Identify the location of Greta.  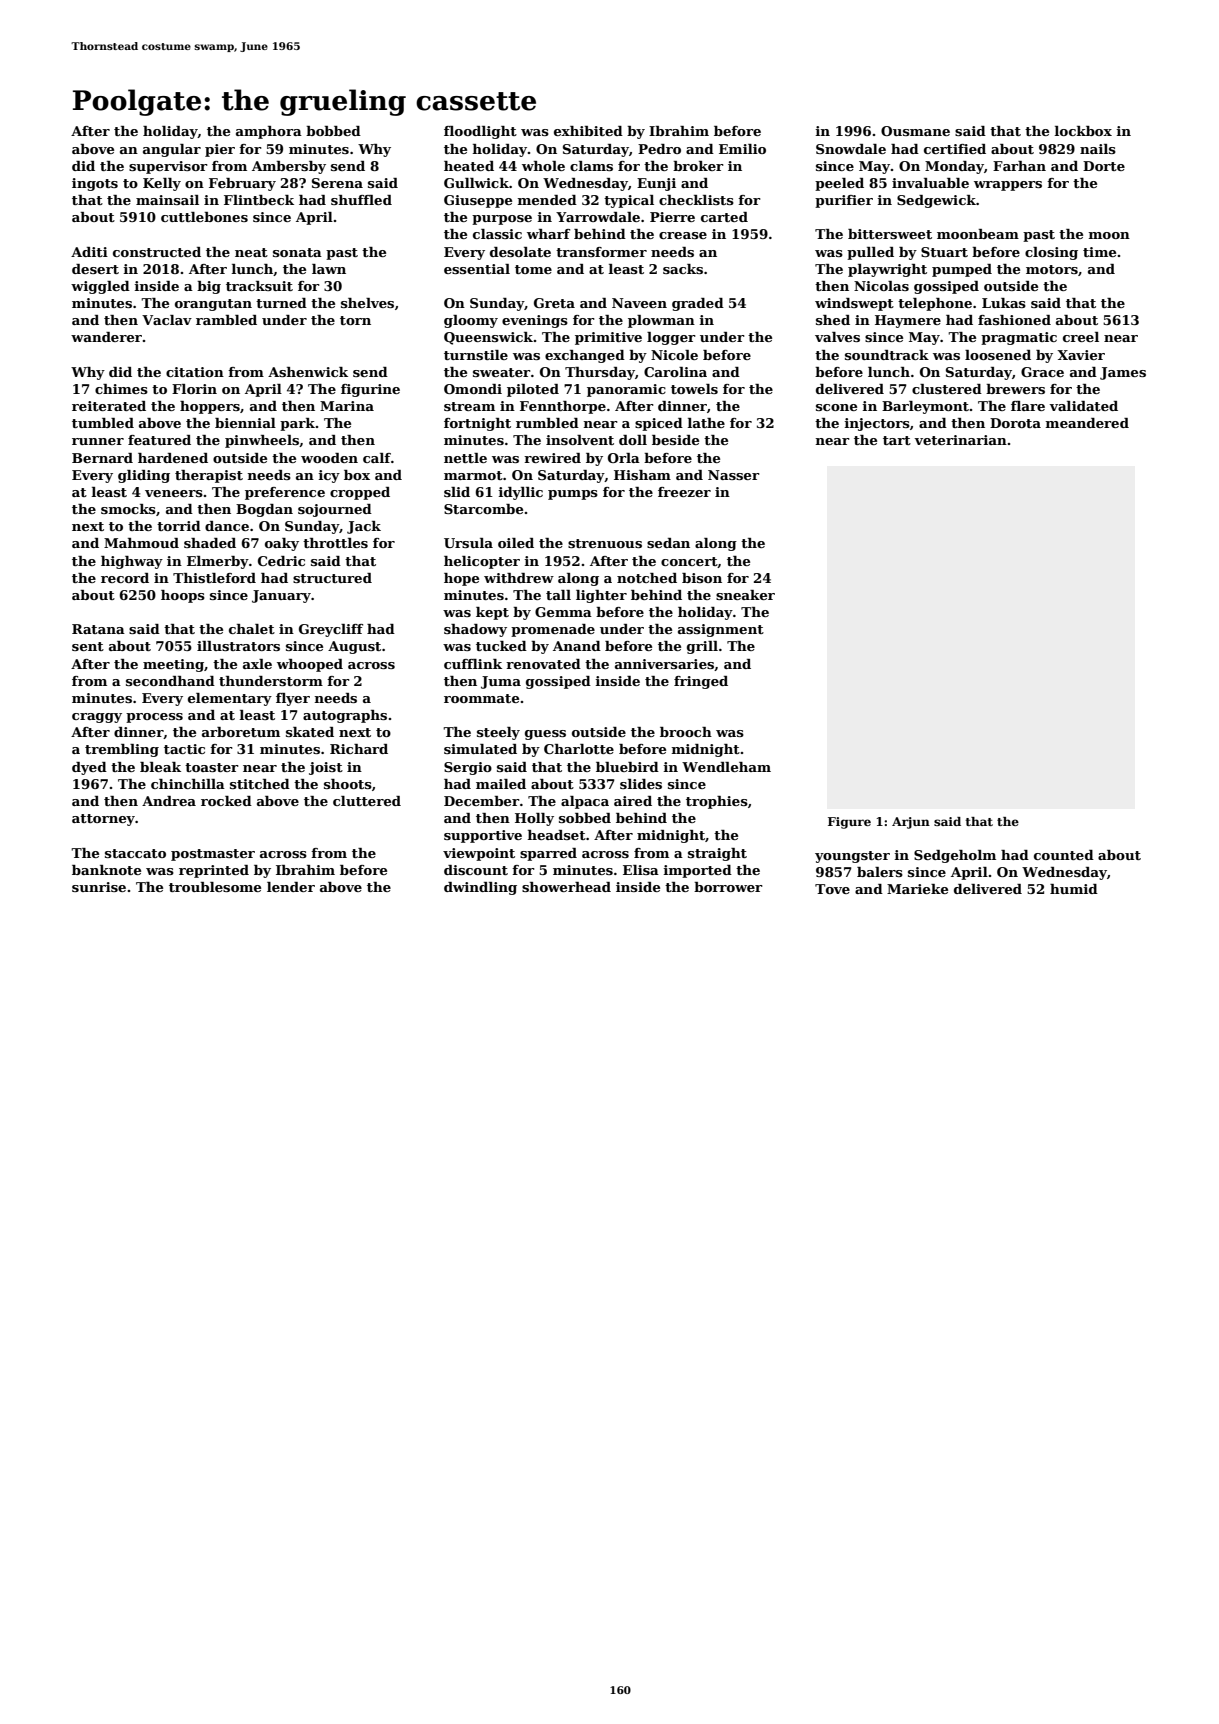
(554, 303).
